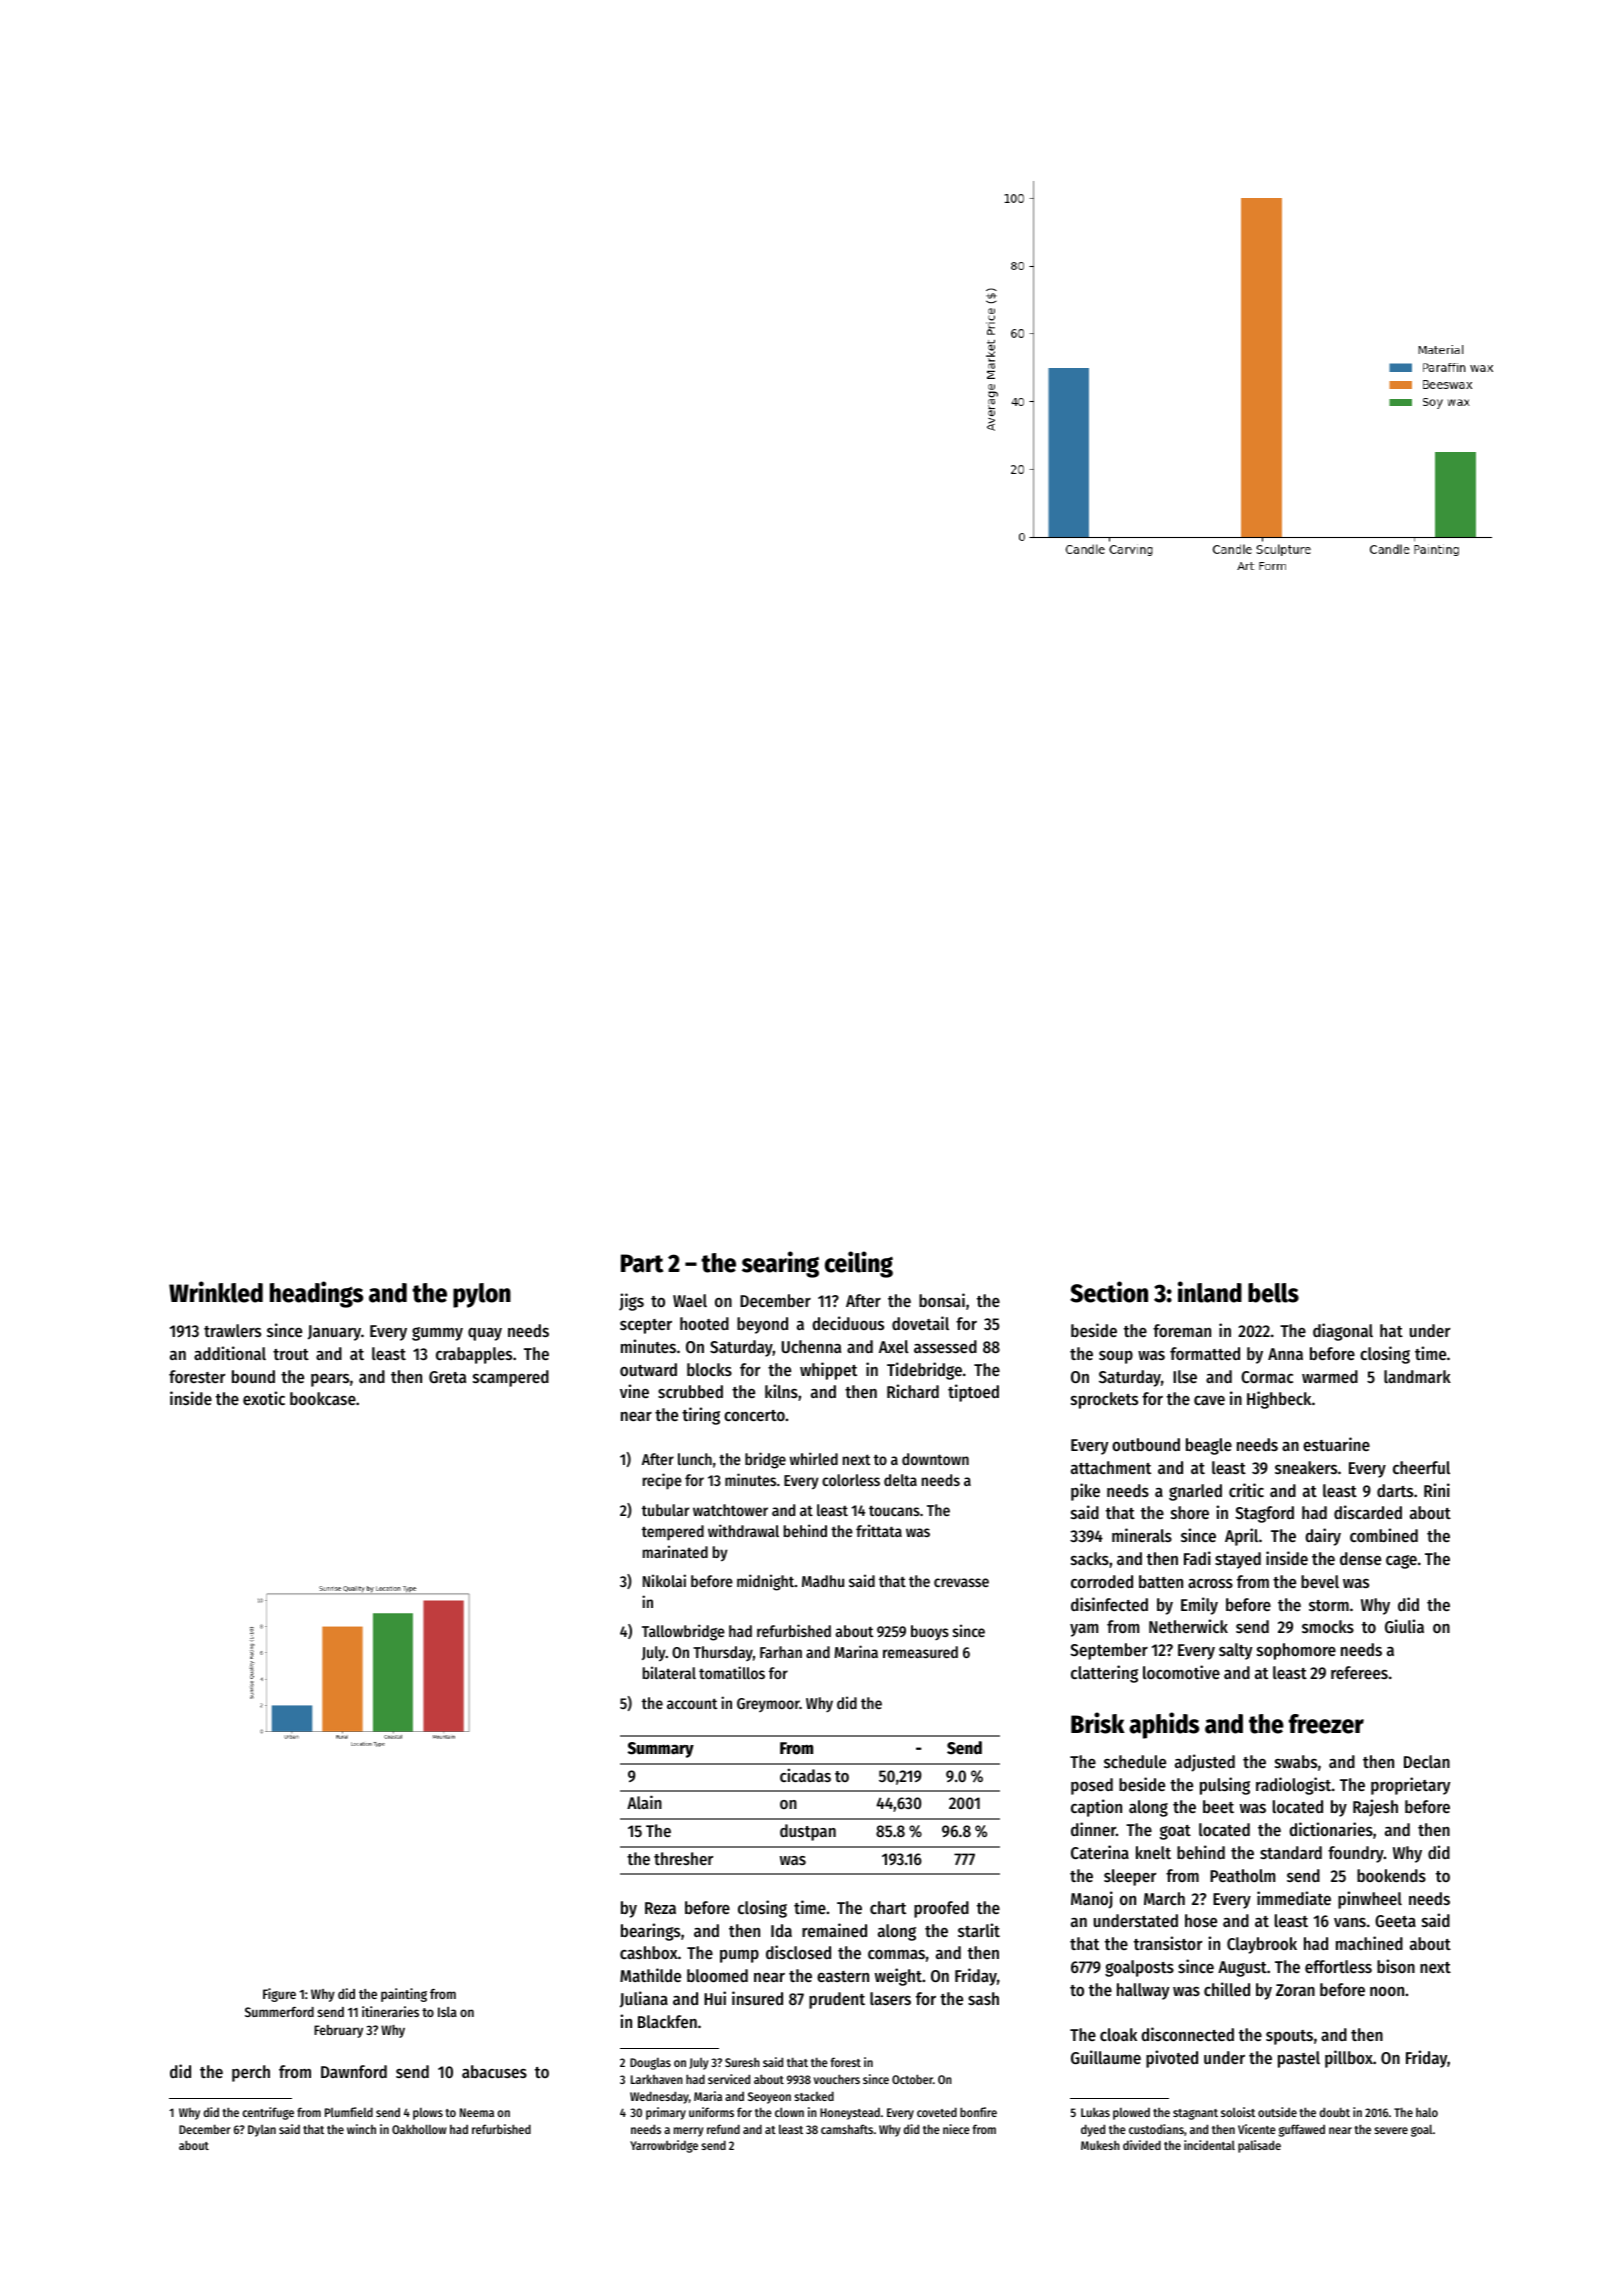 Image resolution: width=1620 pixels, height=2292 pixels. I want to click on Summary, so click(661, 1750).
